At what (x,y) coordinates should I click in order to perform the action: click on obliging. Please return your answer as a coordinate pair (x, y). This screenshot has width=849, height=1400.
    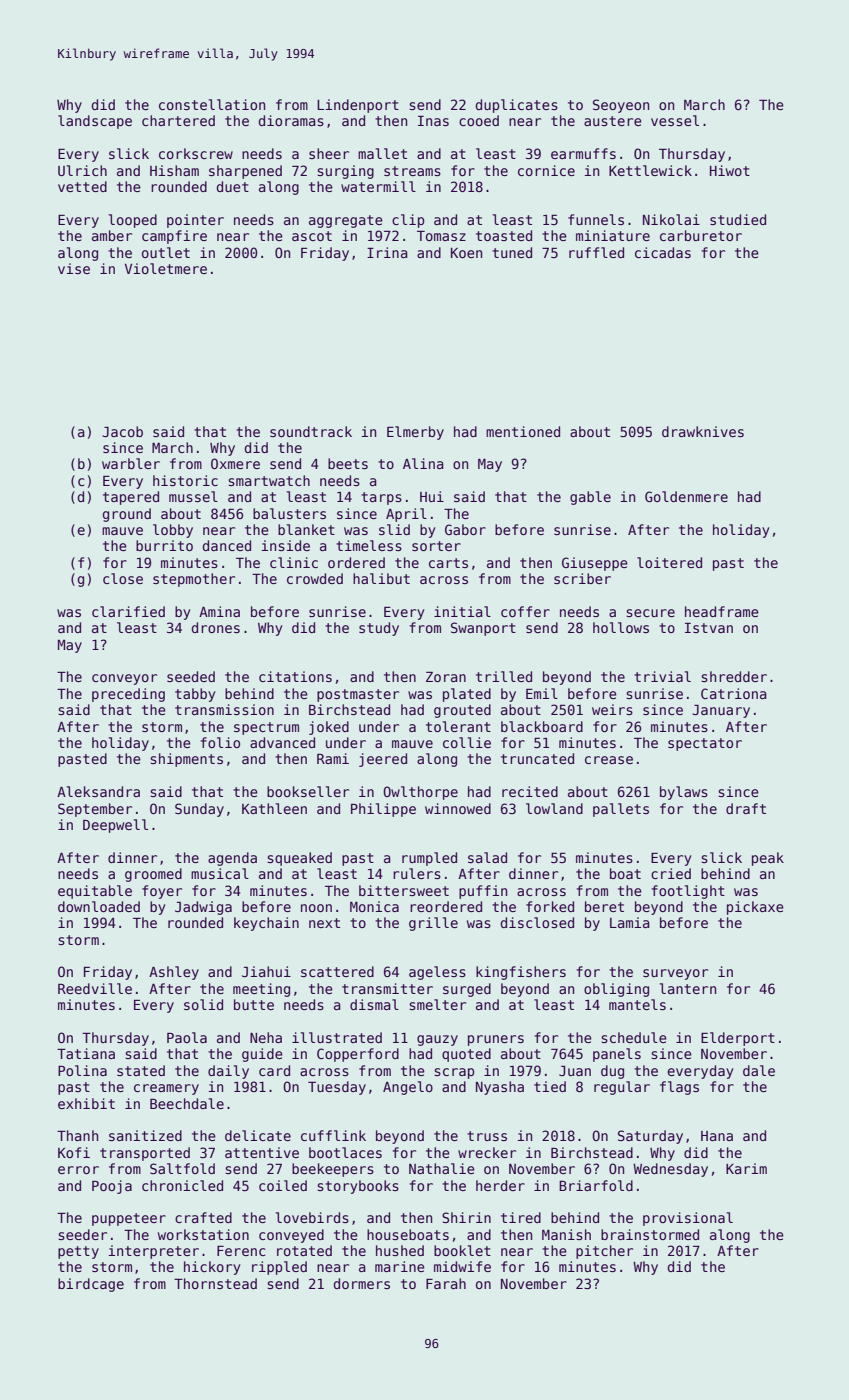
    Looking at the image, I should click on (616, 990).
